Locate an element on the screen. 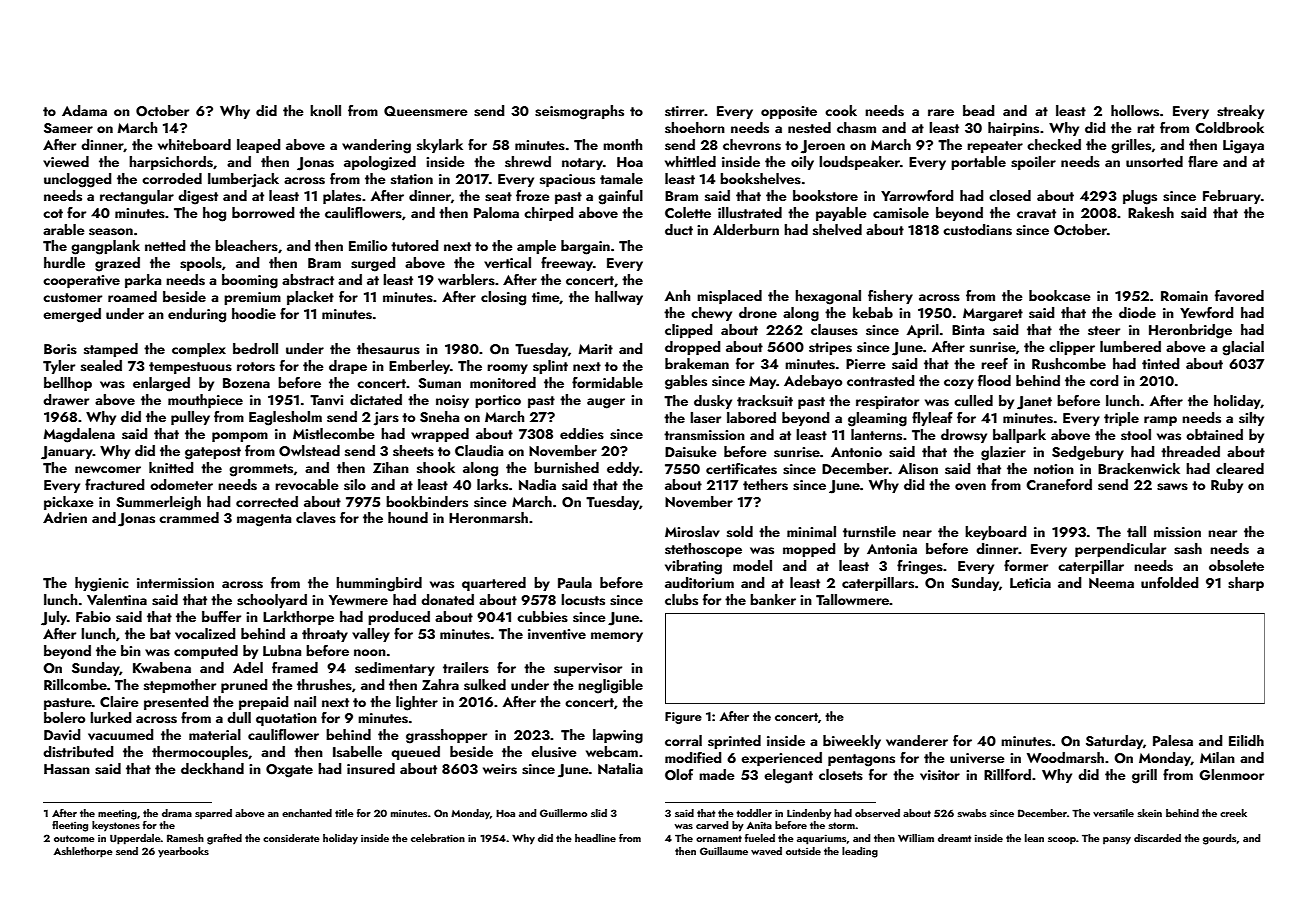  scoop is located at coordinates (1062, 840).
